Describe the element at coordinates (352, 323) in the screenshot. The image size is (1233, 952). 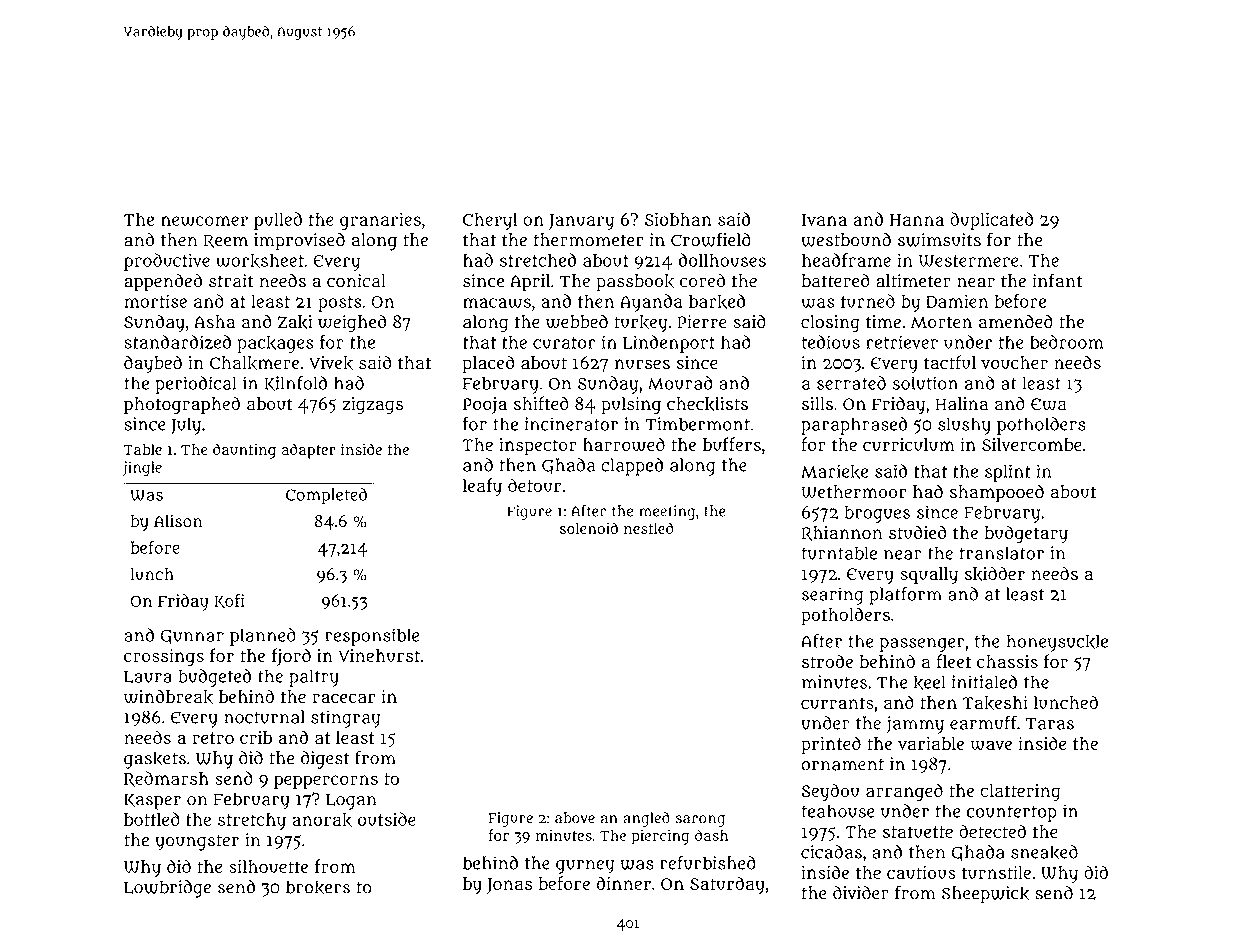
I see `weighed` at that location.
